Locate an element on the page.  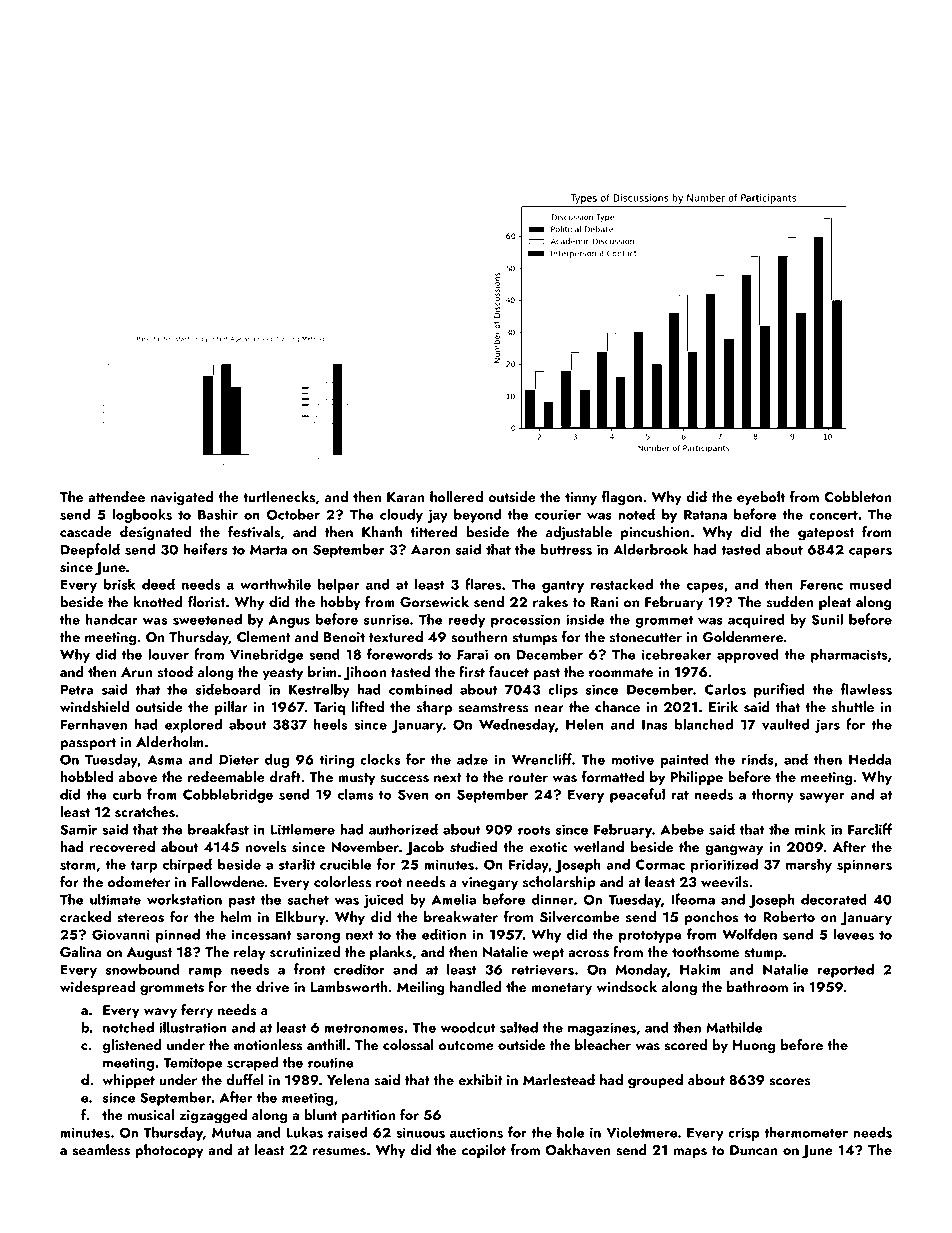
pharmacists is located at coordinates (849, 655).
